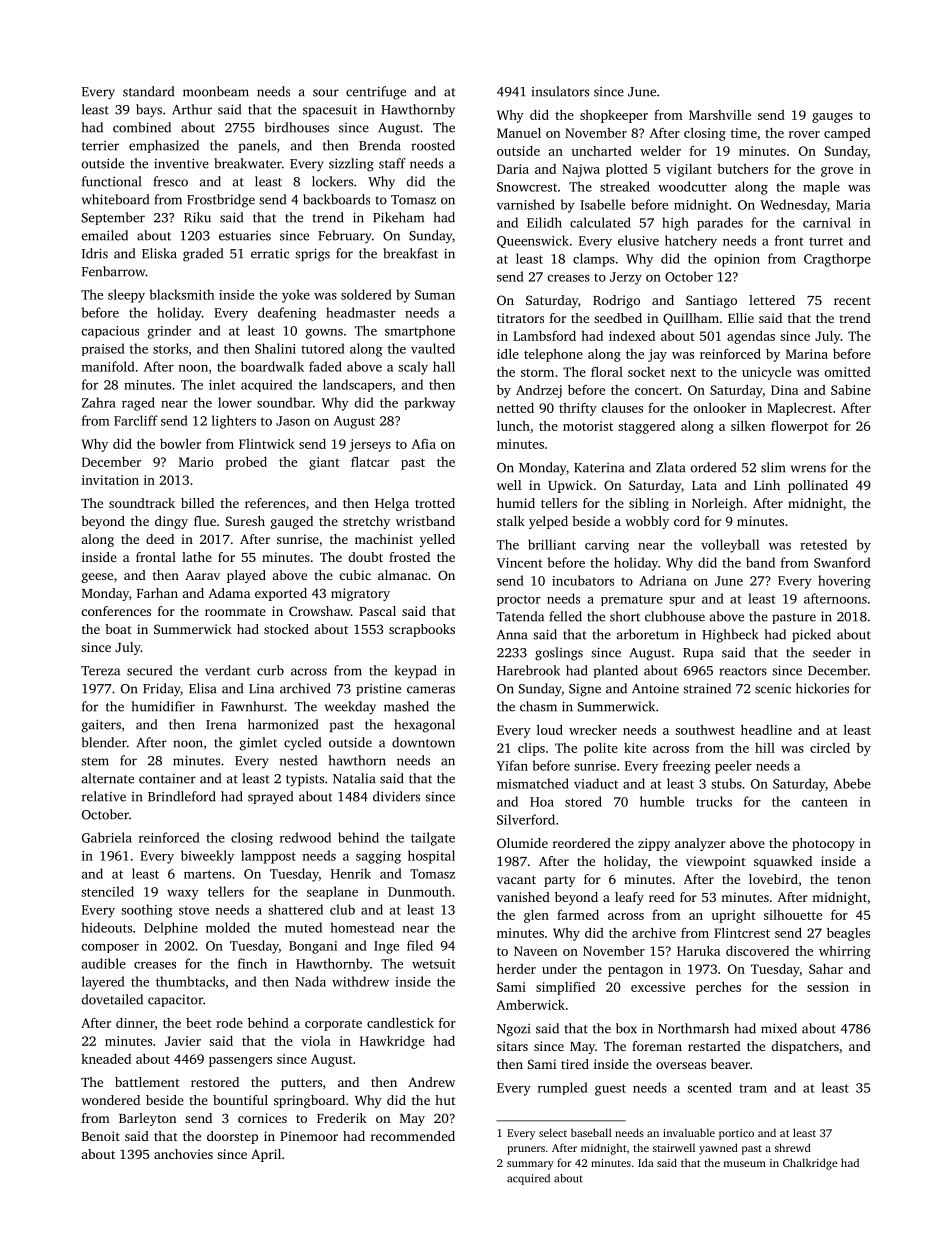 The image size is (952, 1233). Describe the element at coordinates (560, 91) in the screenshot. I see `insulators` at that location.
